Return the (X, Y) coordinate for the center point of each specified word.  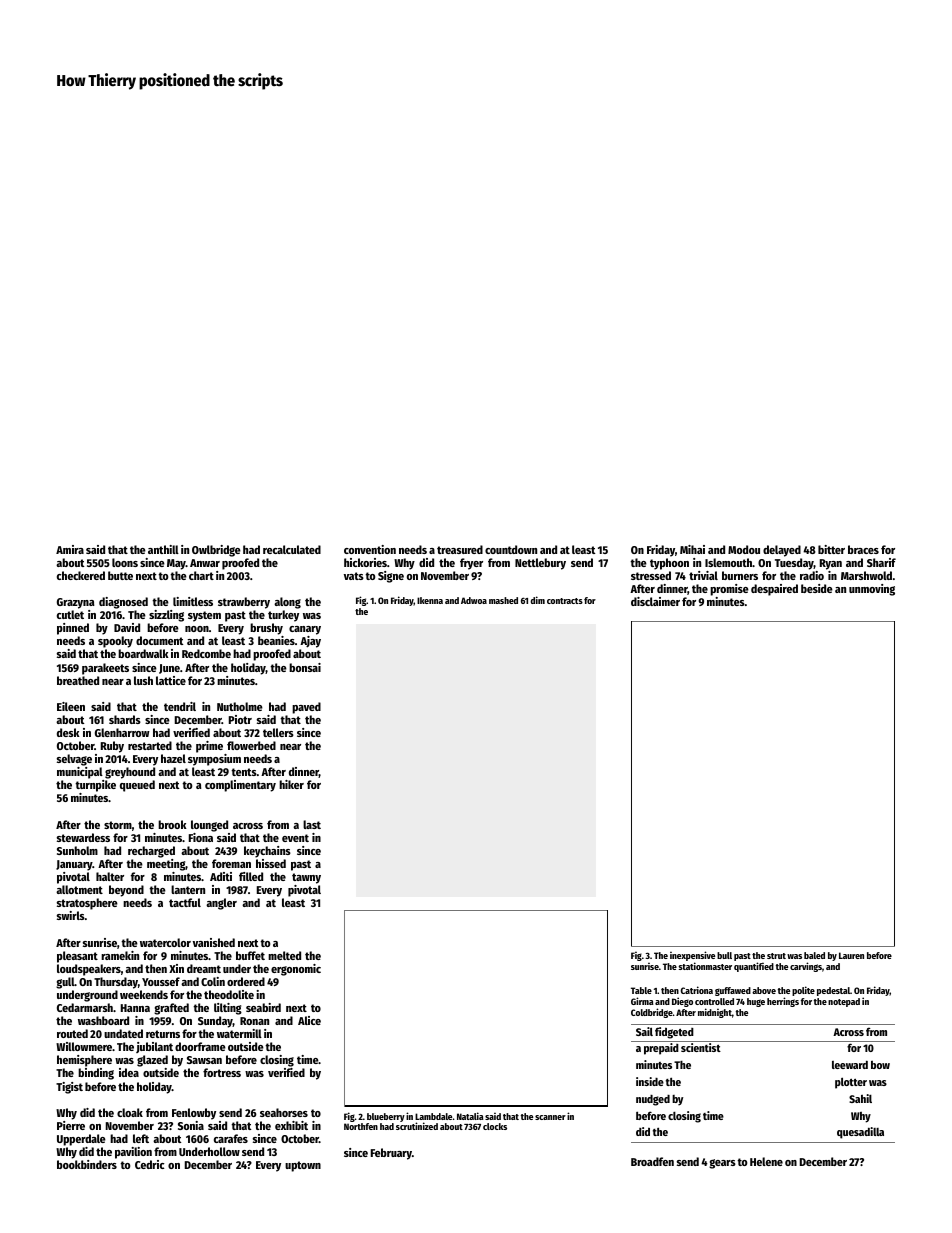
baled (814, 955)
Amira (70, 549)
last (312, 824)
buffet (250, 955)
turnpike (95, 786)
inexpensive (692, 957)
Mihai (692, 549)
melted (284, 955)
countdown (511, 549)
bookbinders (87, 1164)
